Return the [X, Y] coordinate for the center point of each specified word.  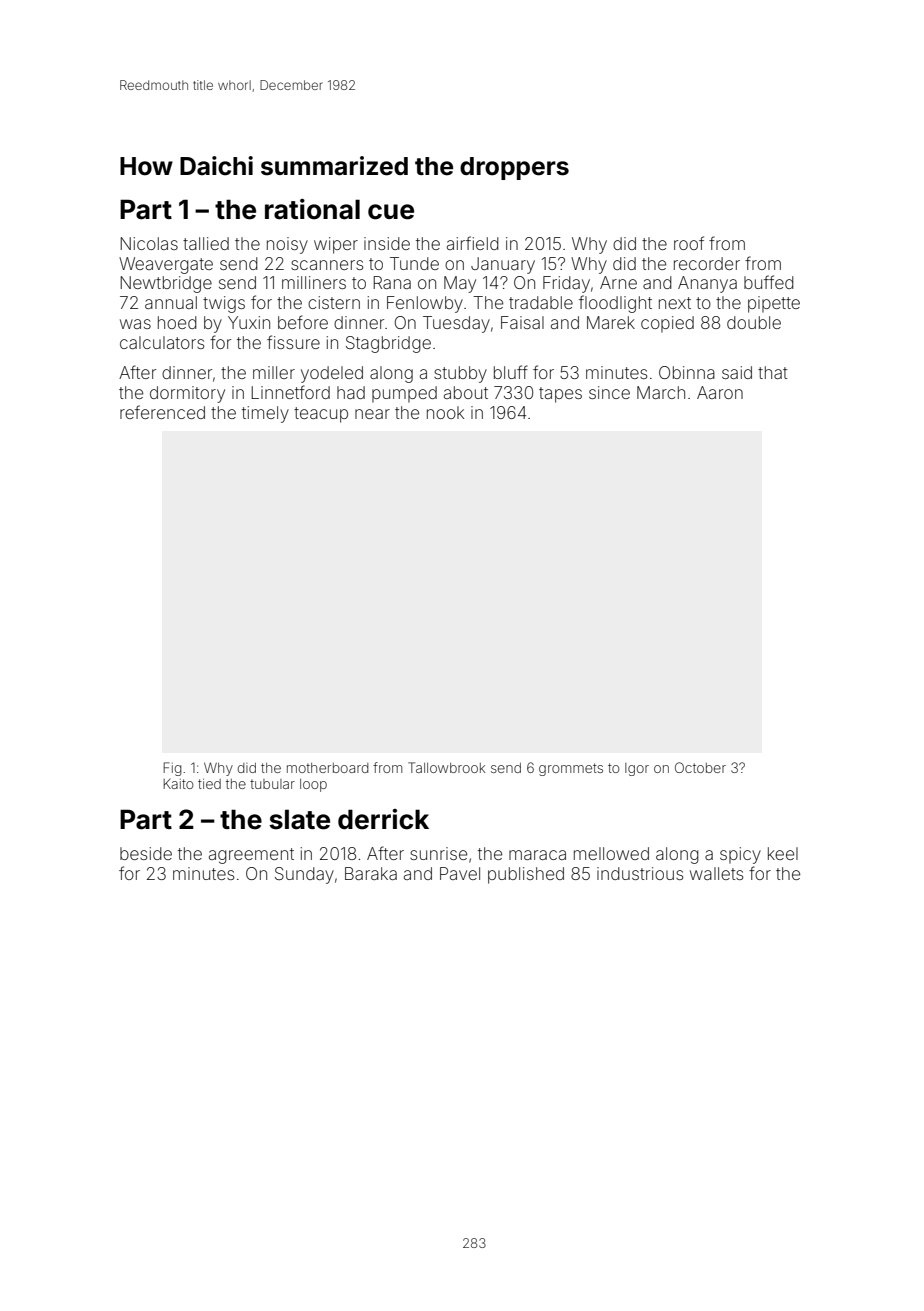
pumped [404, 394]
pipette [774, 304]
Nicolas [149, 243]
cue [391, 212]
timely [265, 414]
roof [689, 243]
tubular [272, 784]
